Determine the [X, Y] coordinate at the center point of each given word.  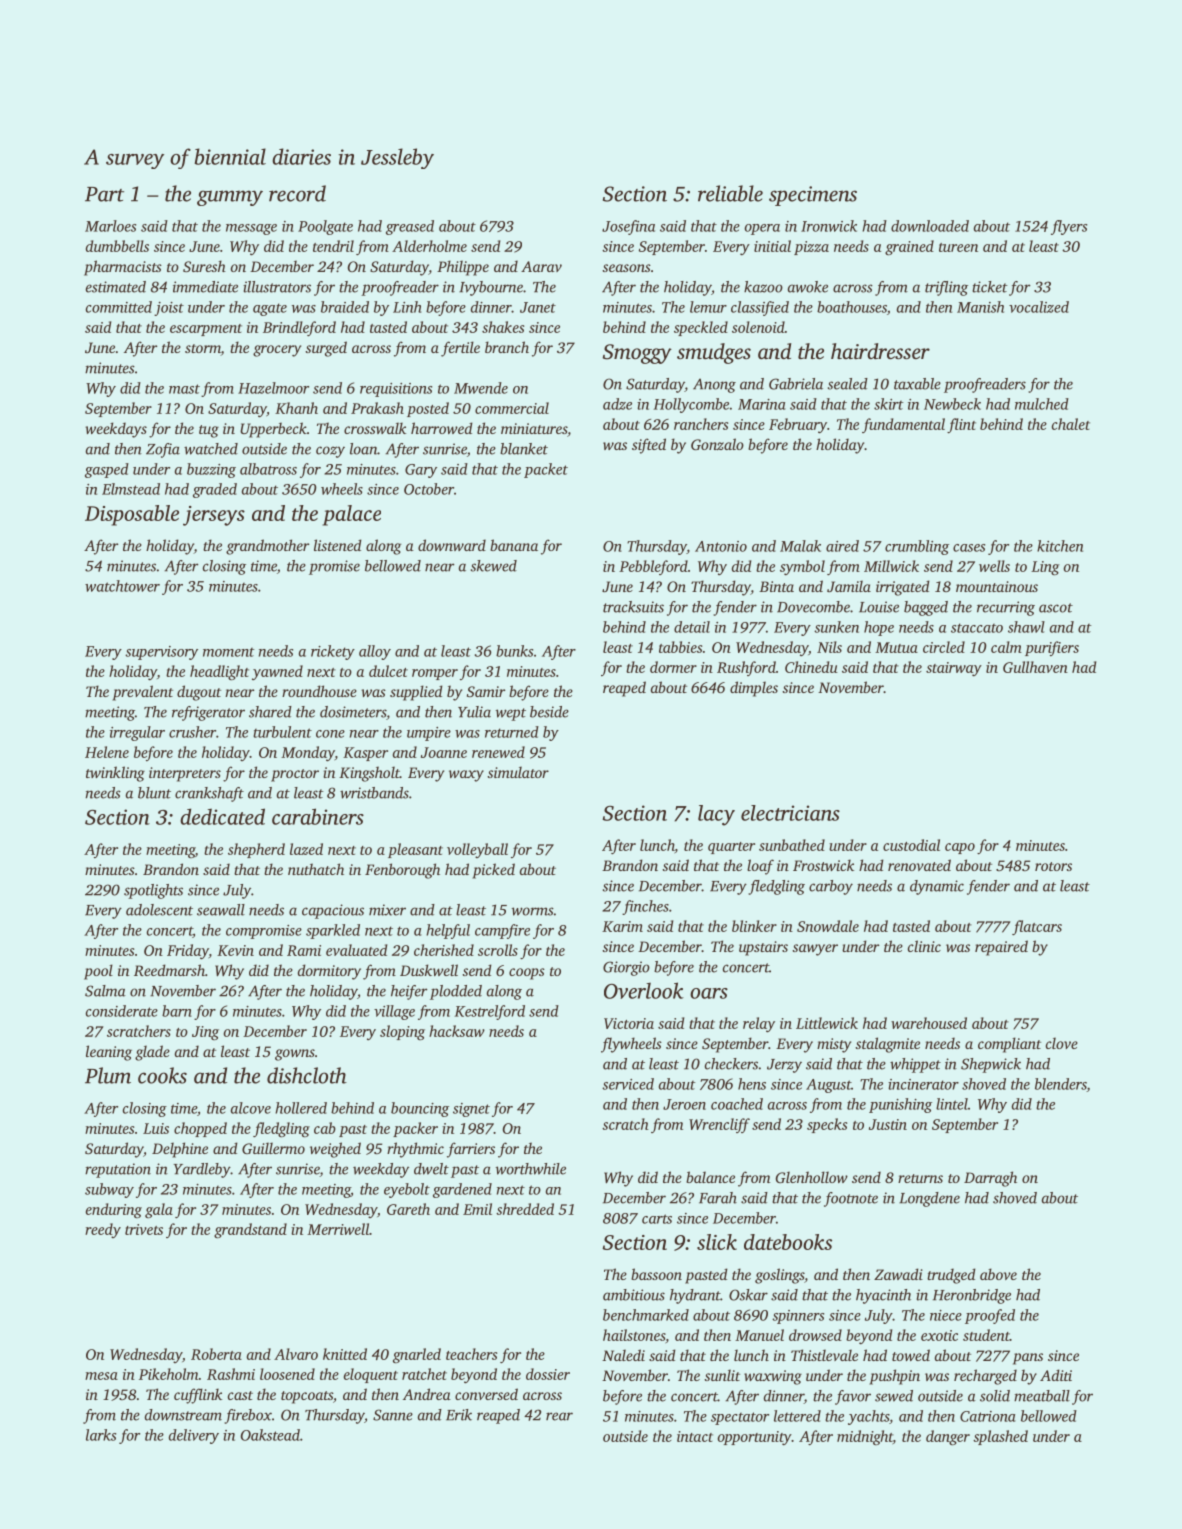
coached [737, 1104]
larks [101, 1435]
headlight [219, 673]
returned [512, 732]
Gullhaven [1035, 667]
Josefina [628, 227]
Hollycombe [691, 405]
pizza [811, 248]
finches [645, 907]
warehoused [929, 1023]
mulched [1042, 404]
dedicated [222, 816]
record [297, 193]
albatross [268, 469]
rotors [1053, 866]
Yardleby [201, 1170]
